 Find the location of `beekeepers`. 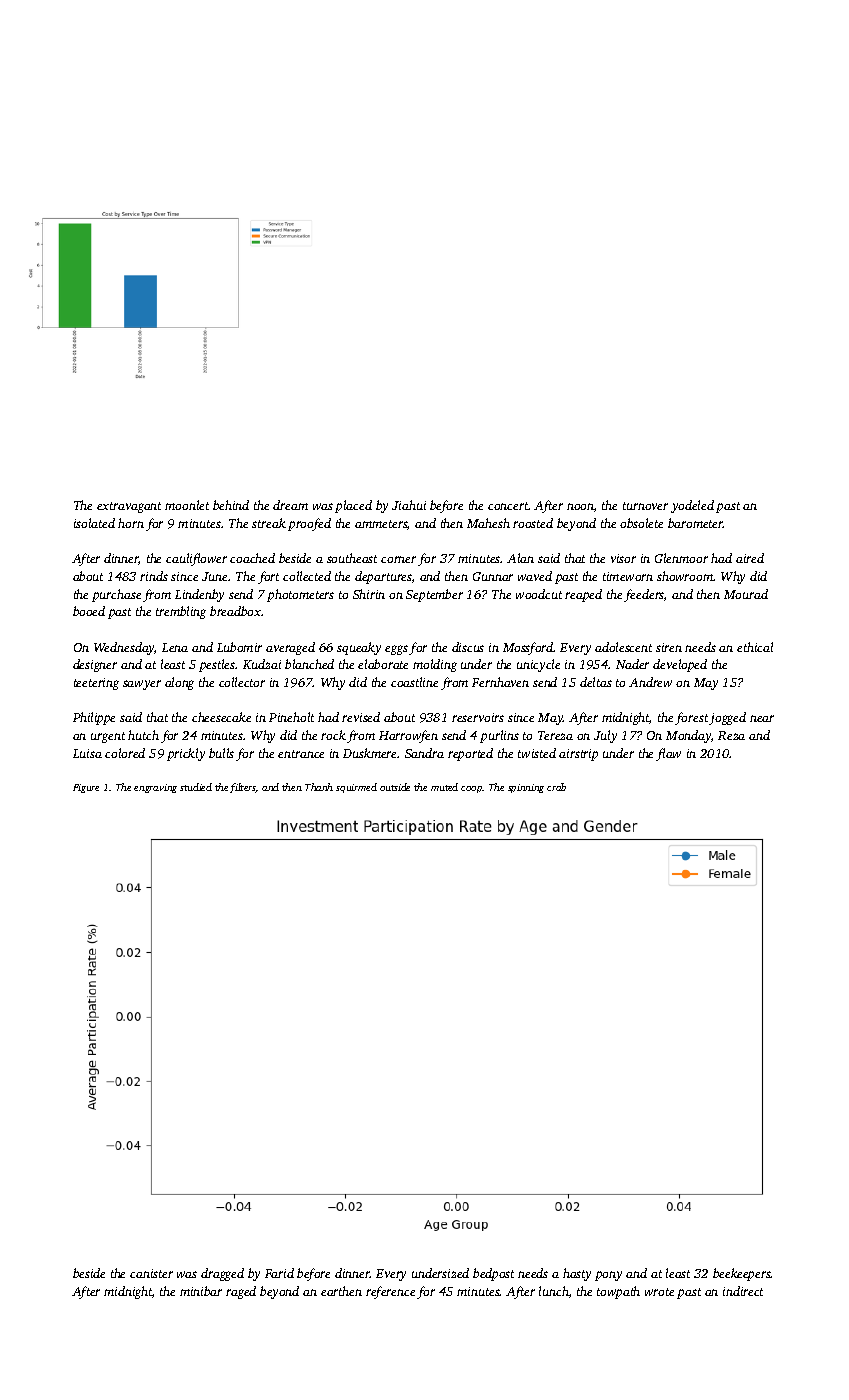

beekeepers is located at coordinates (742, 1274).
